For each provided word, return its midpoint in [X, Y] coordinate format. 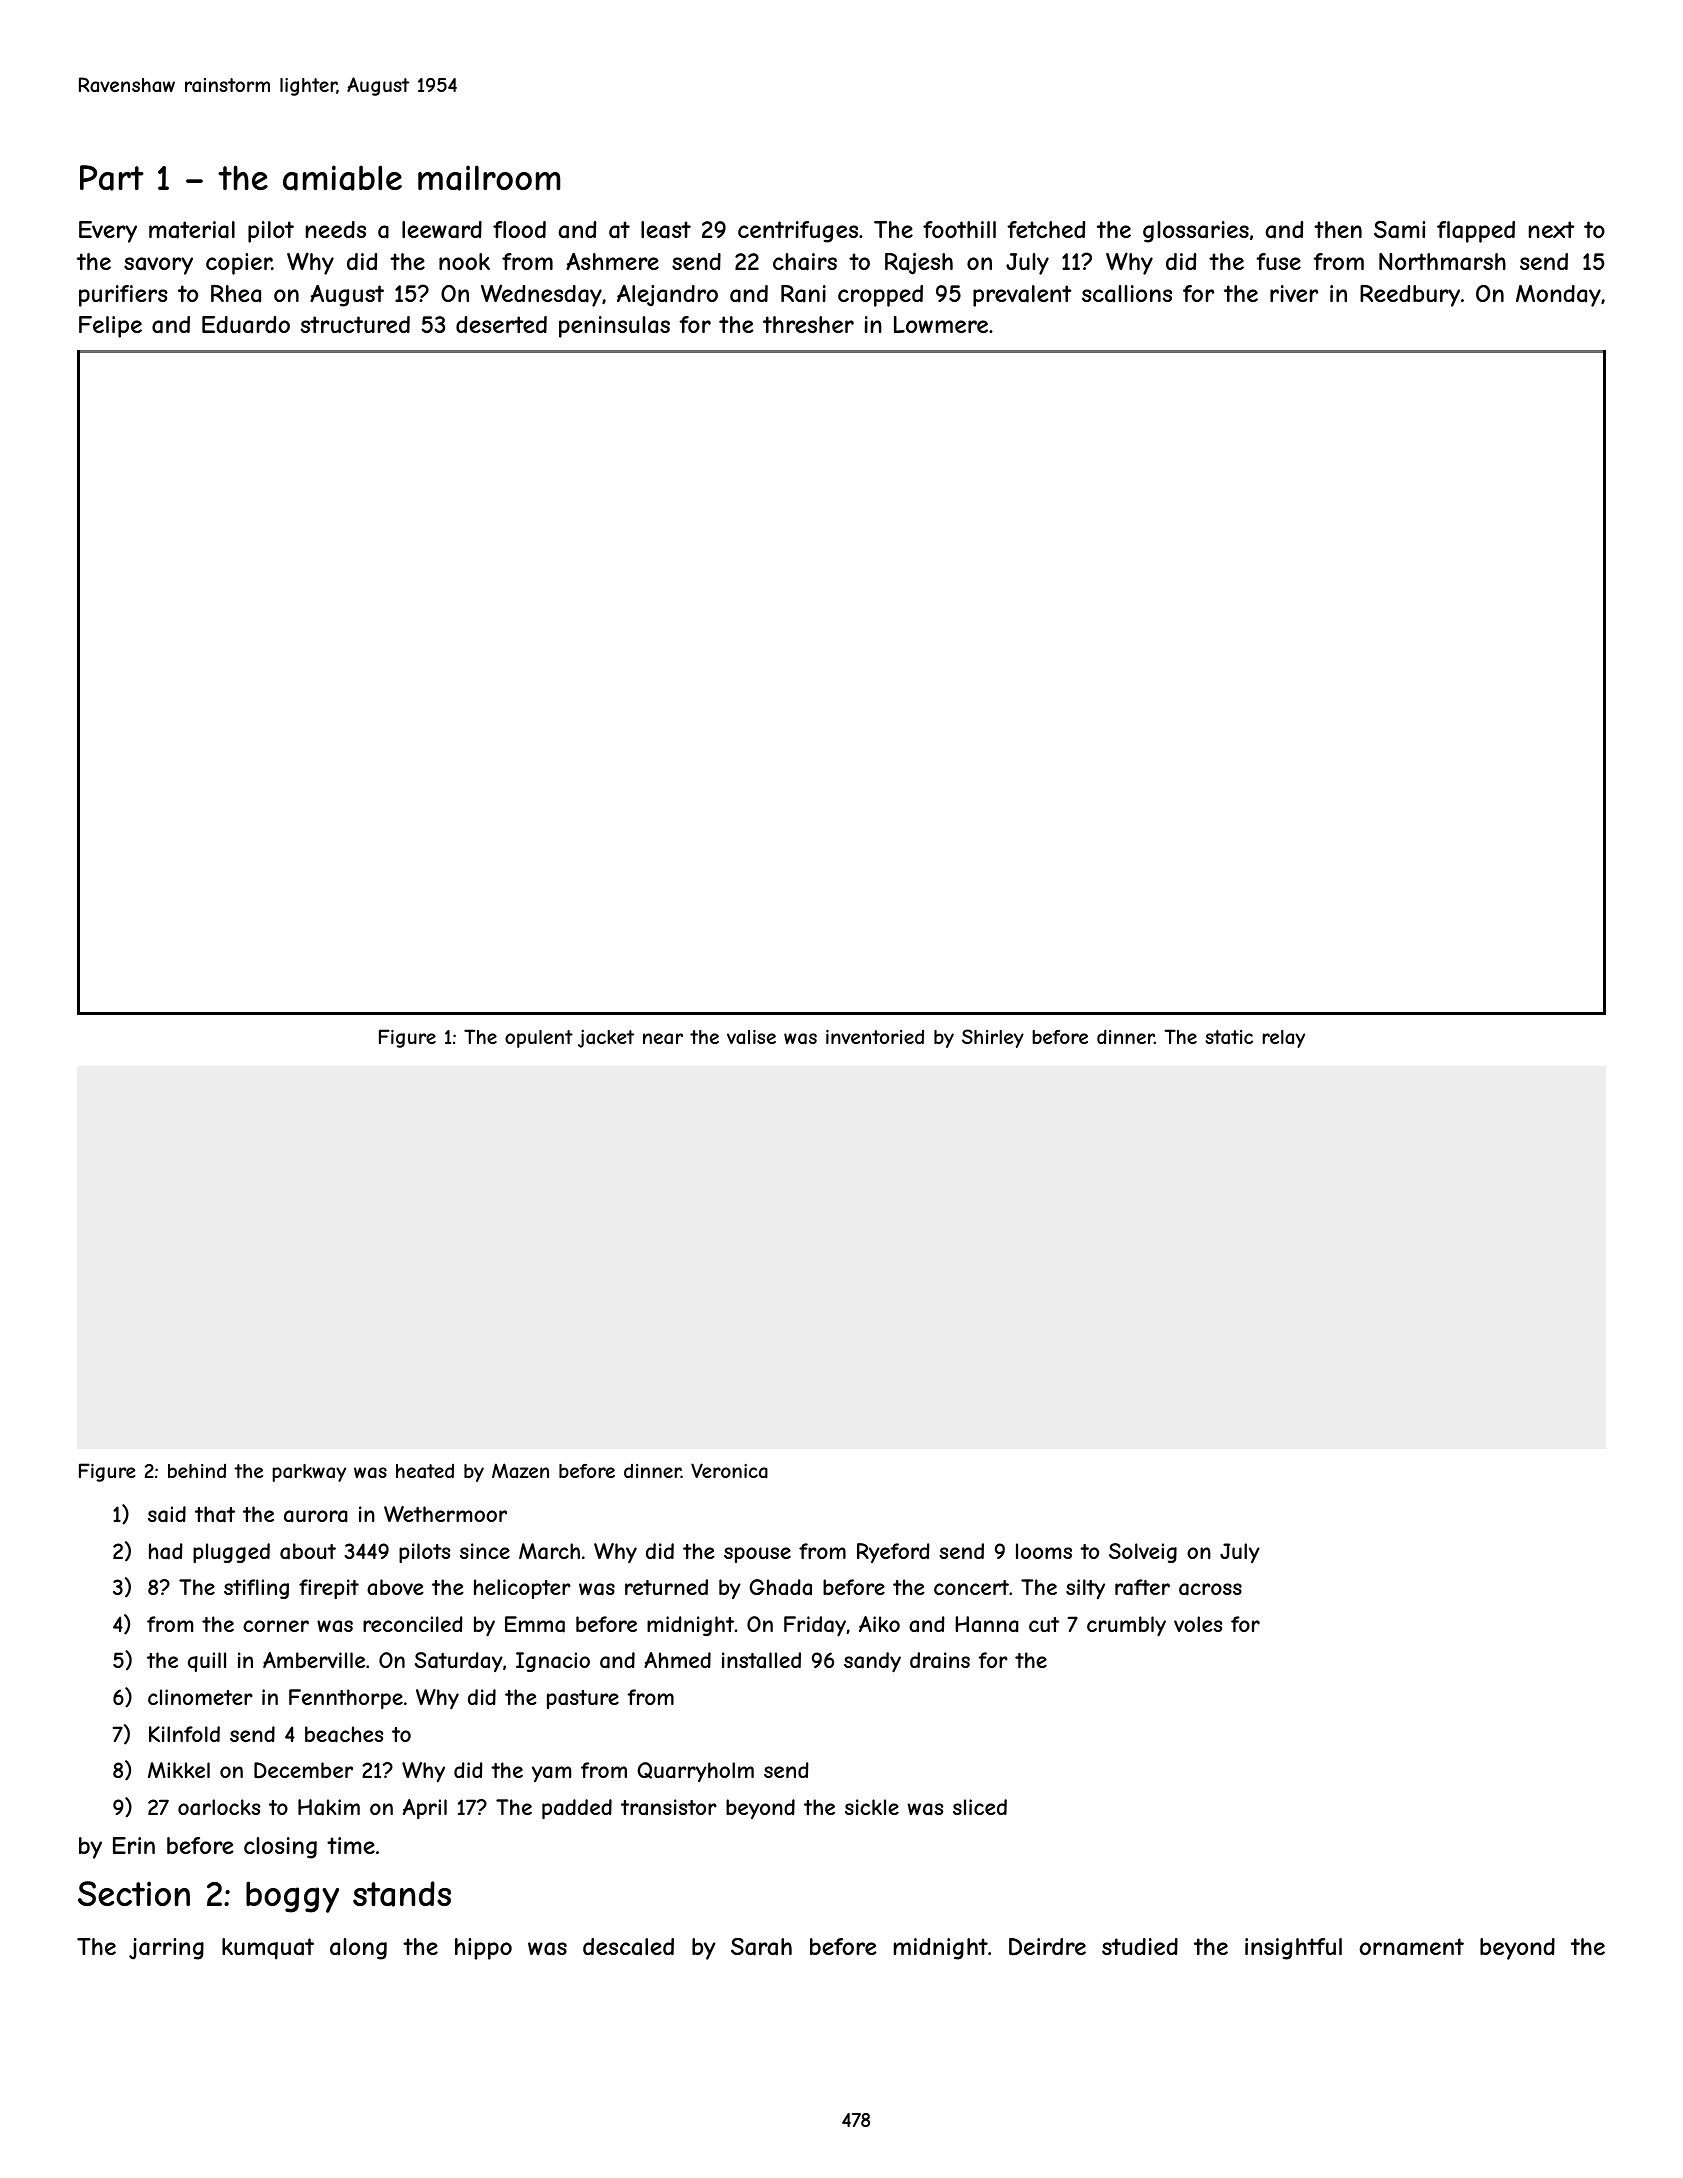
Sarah [761, 1947]
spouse [757, 1555]
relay [1283, 1039]
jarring [166, 1949]
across [1210, 1589]
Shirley [993, 1038]
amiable [342, 178]
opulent [539, 1039]
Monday [1558, 296]
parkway [309, 1473]
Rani [803, 294]
